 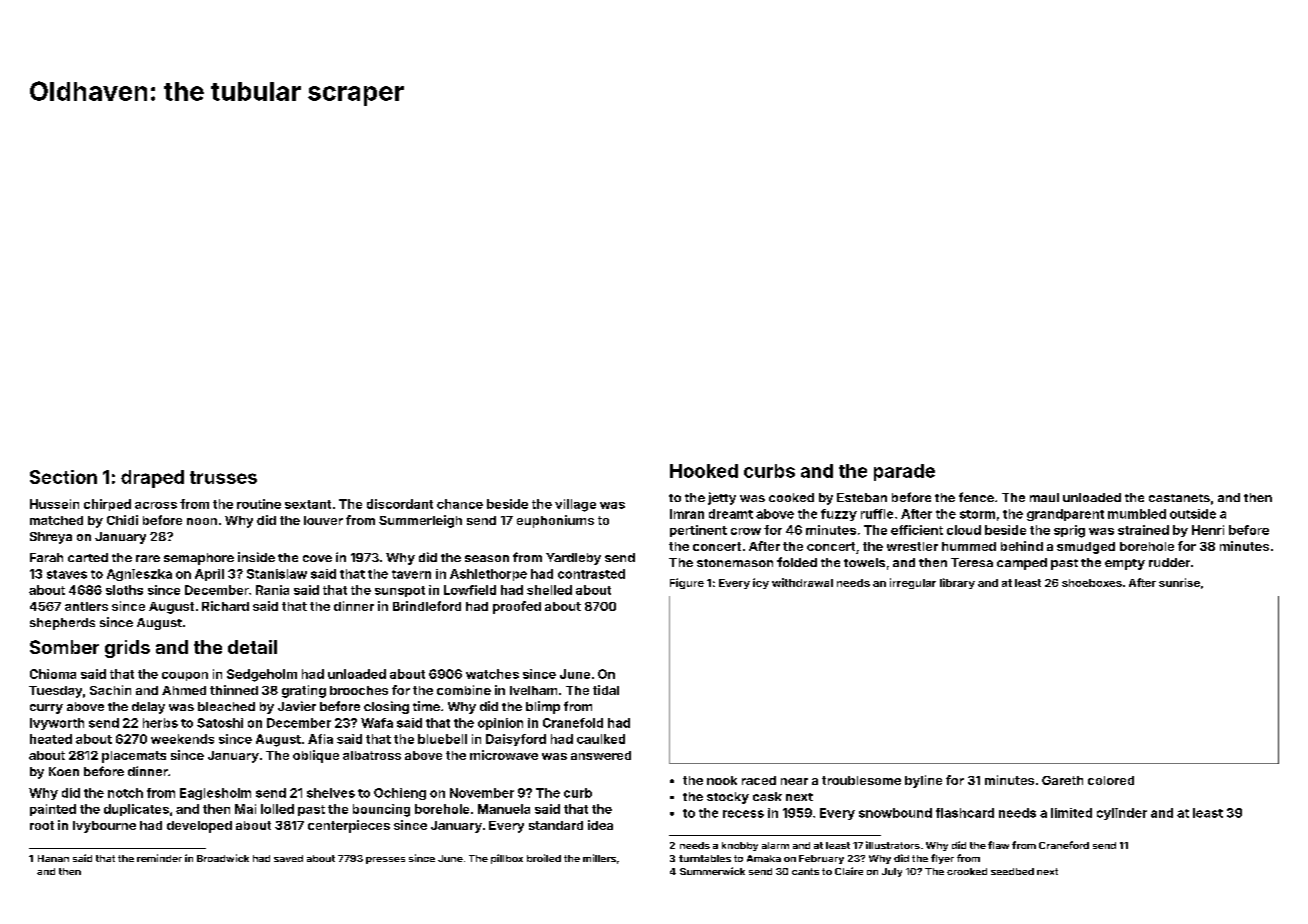 What do you see at coordinates (62, 624) in the document?
I see `shepherds` at bounding box center [62, 624].
